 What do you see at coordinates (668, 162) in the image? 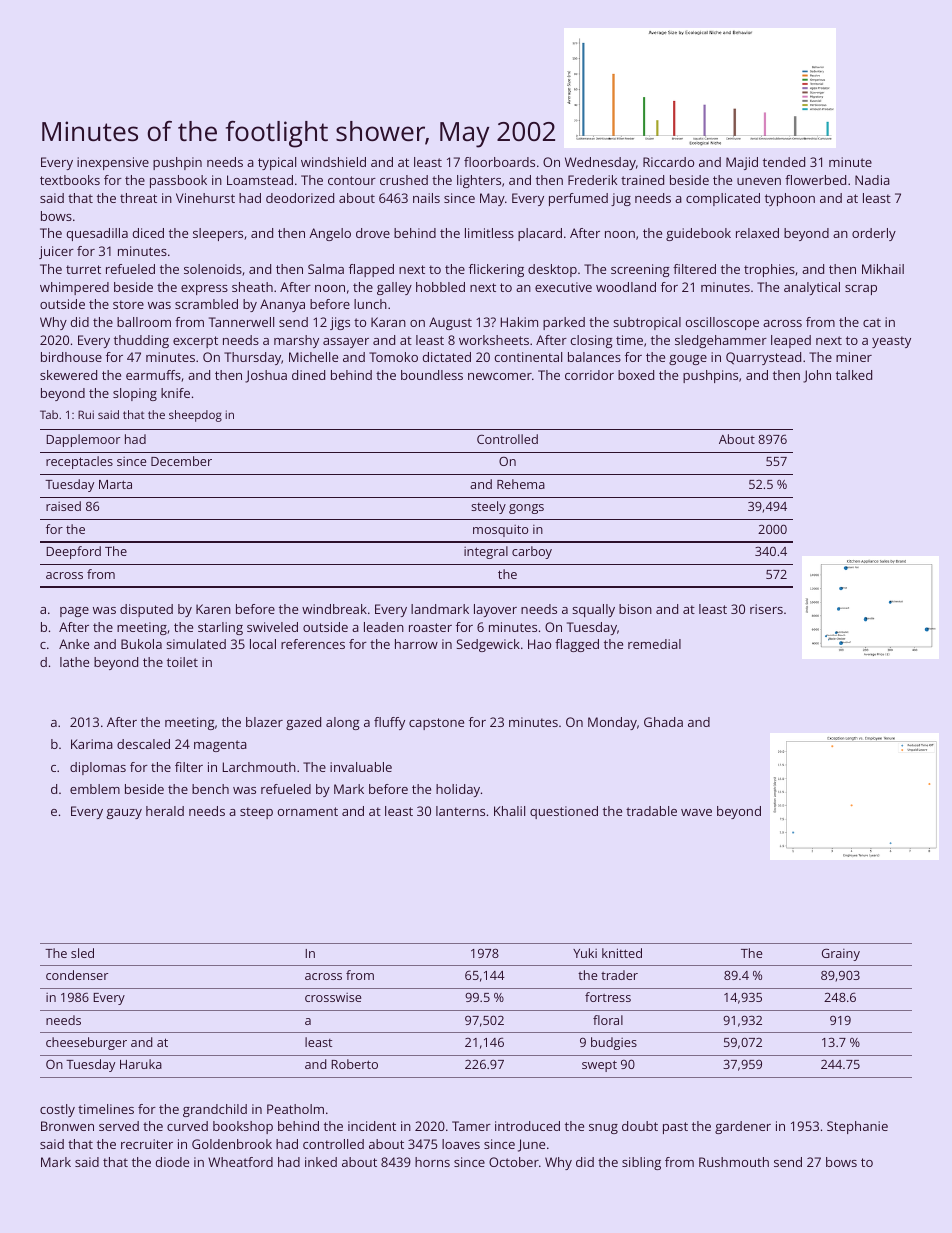
I see `Riccardo` at bounding box center [668, 162].
